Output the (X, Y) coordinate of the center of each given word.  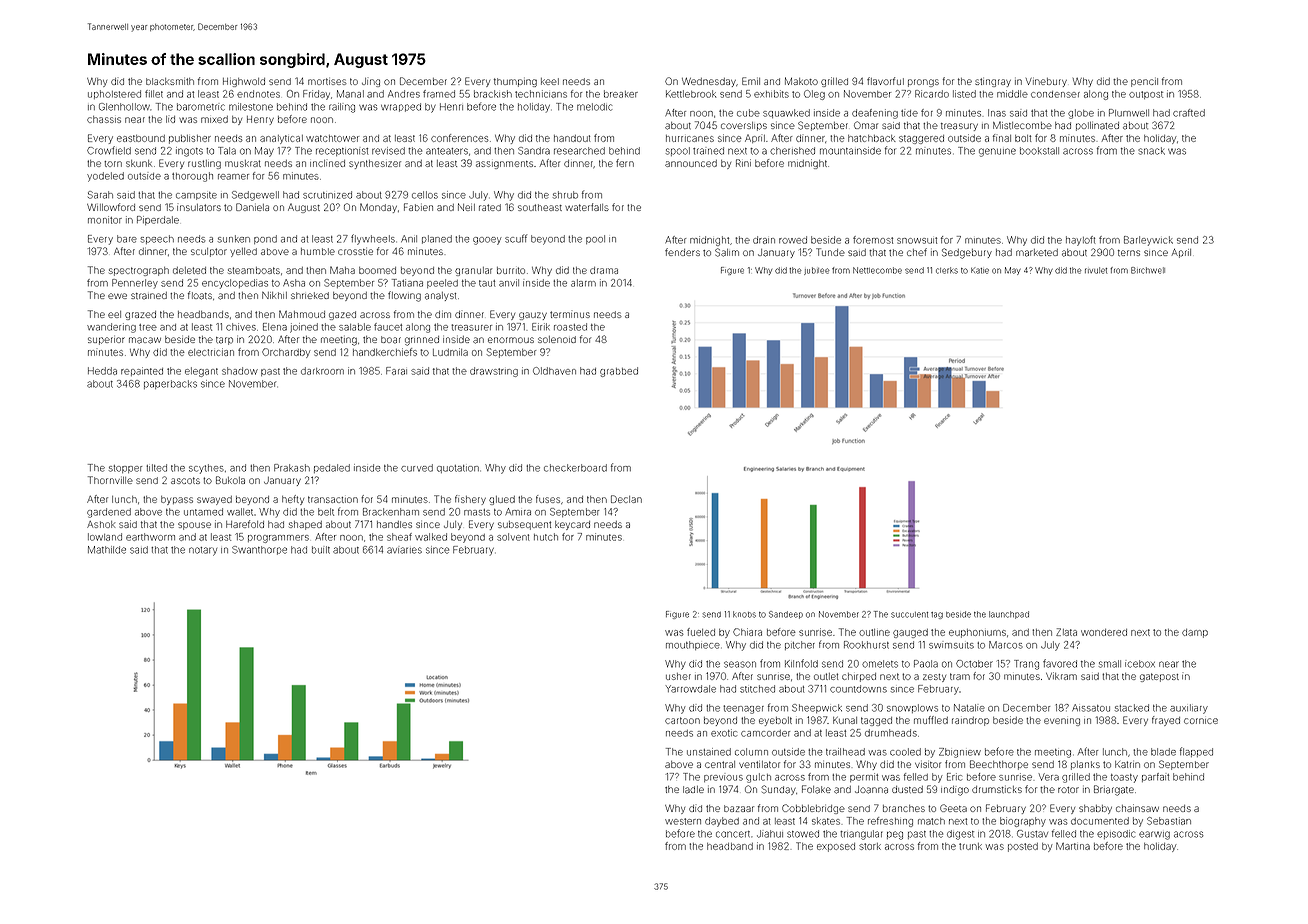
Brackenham (391, 512)
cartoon (682, 720)
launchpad (1009, 615)
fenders (682, 252)
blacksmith (170, 81)
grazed (140, 315)
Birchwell (1148, 270)
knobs (744, 614)
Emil (751, 81)
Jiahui (770, 834)
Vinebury (1046, 82)
